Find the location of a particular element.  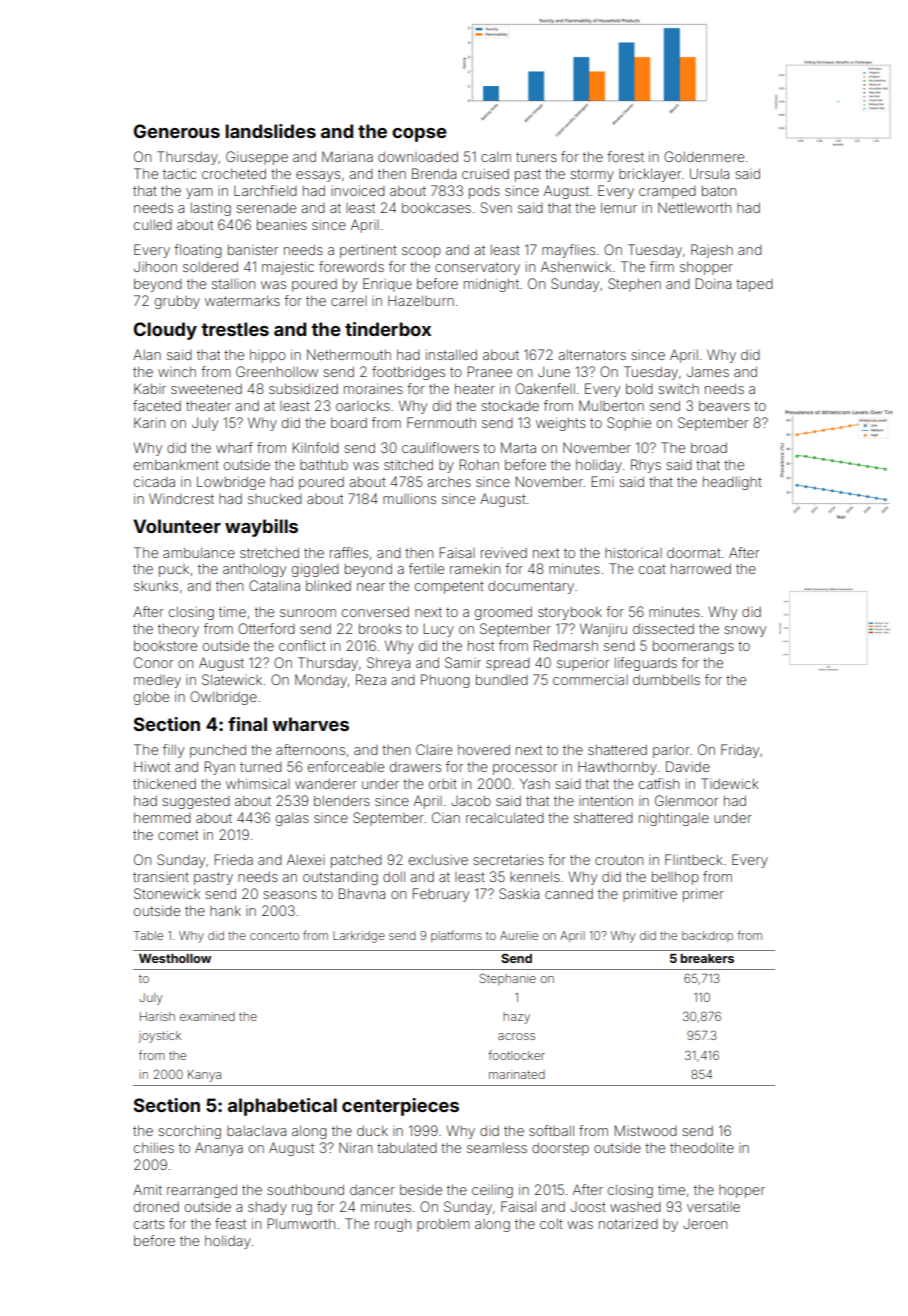

theory is located at coordinates (178, 630).
